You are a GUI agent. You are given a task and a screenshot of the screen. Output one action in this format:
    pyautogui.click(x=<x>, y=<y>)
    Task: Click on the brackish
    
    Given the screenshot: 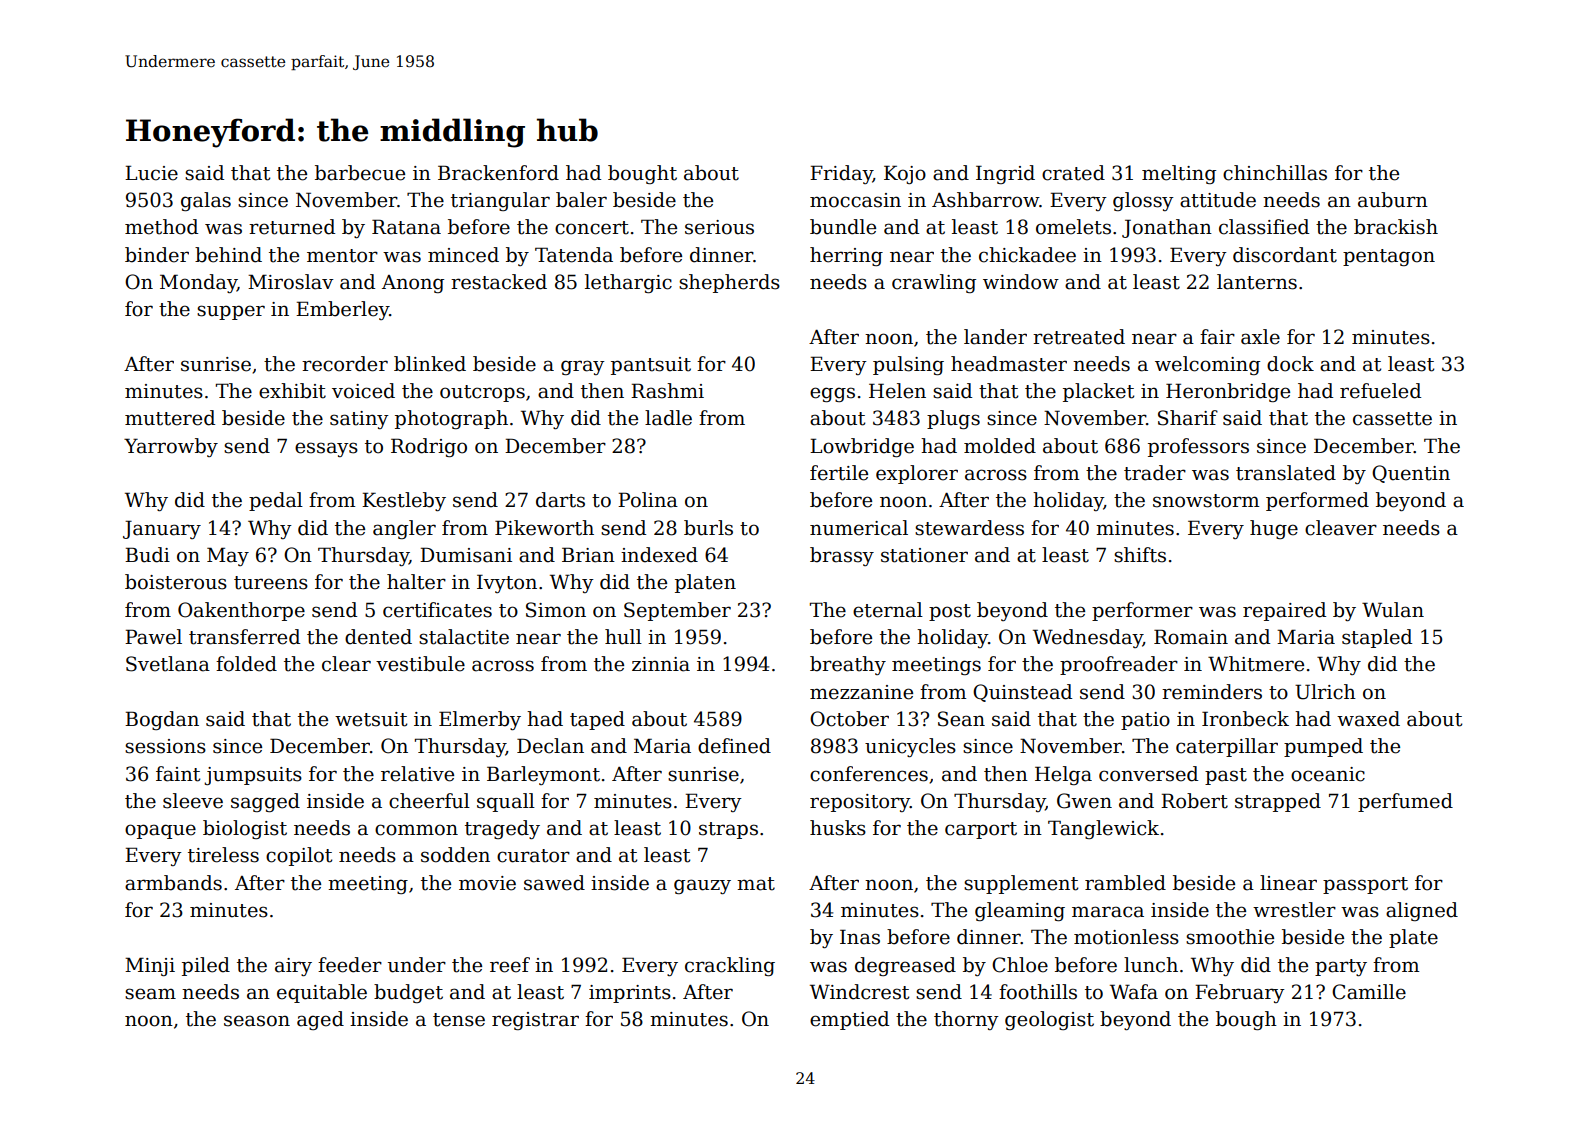 What is the action you would take?
    pyautogui.click(x=1396, y=227)
